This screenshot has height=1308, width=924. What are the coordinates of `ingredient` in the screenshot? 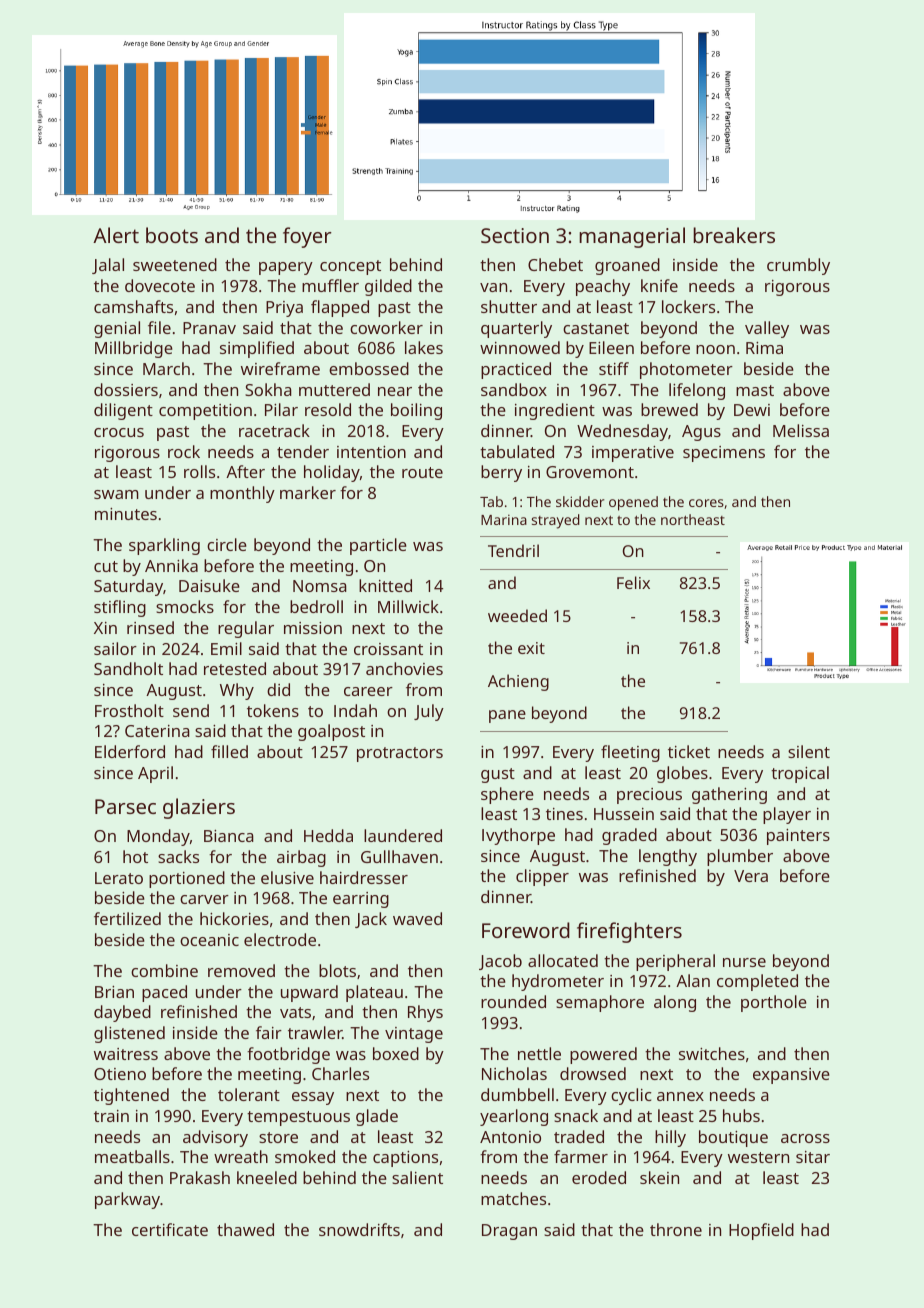 It's located at (555, 411).
